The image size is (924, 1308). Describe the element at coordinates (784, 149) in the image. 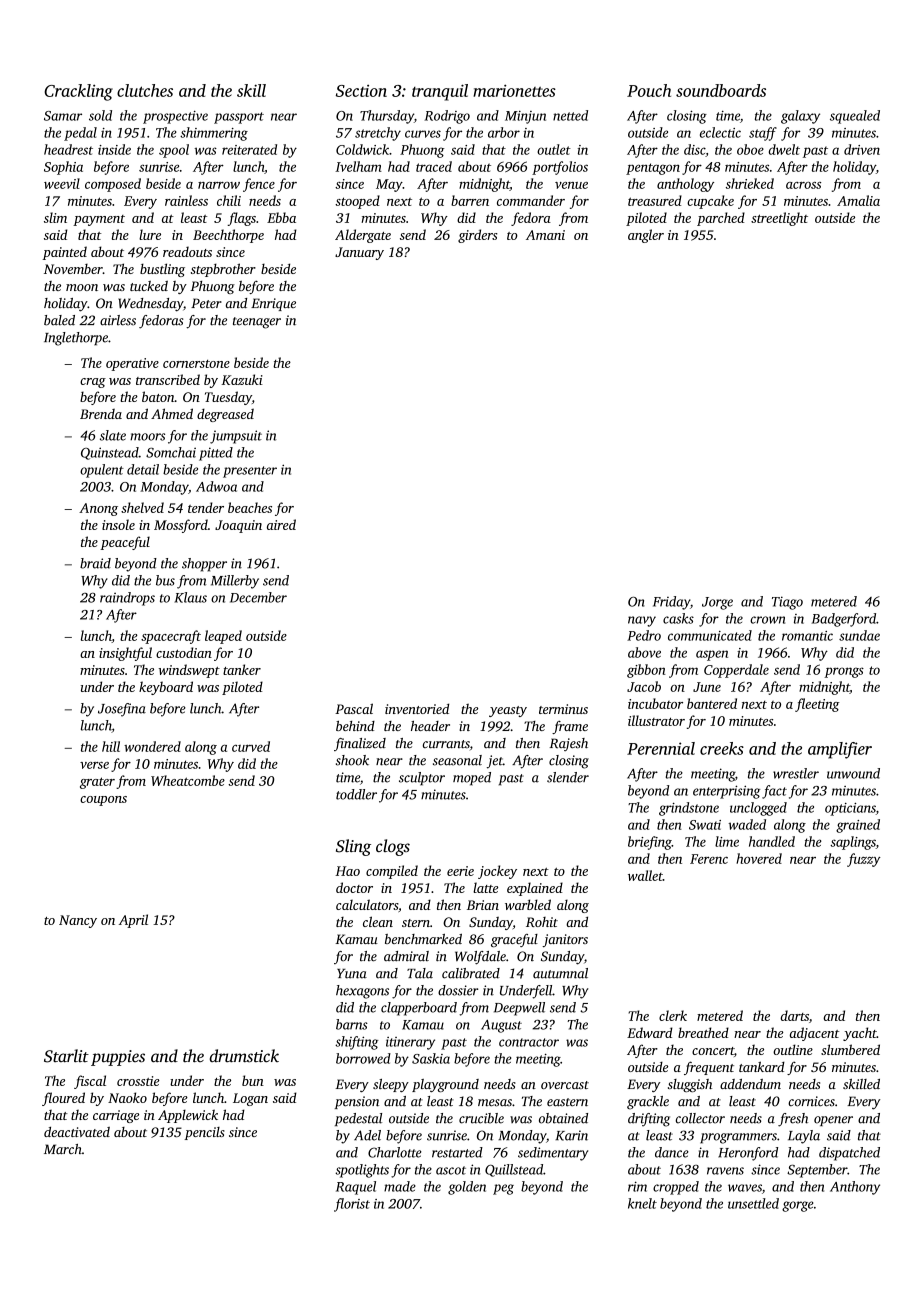

I see `dwelt` at that location.
